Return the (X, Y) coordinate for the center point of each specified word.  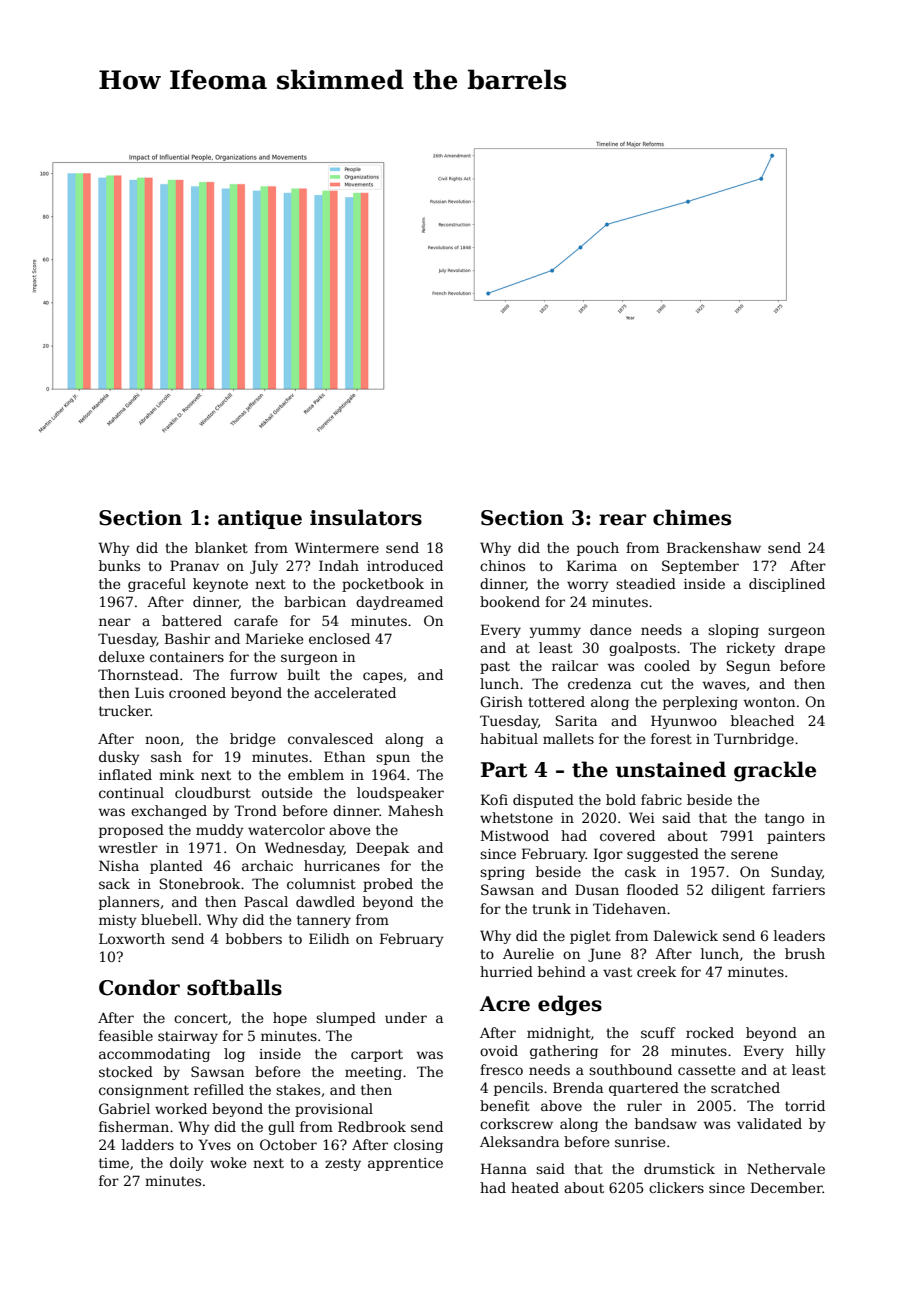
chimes (692, 517)
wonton (769, 702)
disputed (543, 801)
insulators (366, 517)
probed (388, 885)
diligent (738, 891)
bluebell (169, 919)
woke (228, 1162)
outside (287, 792)
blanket (221, 547)
